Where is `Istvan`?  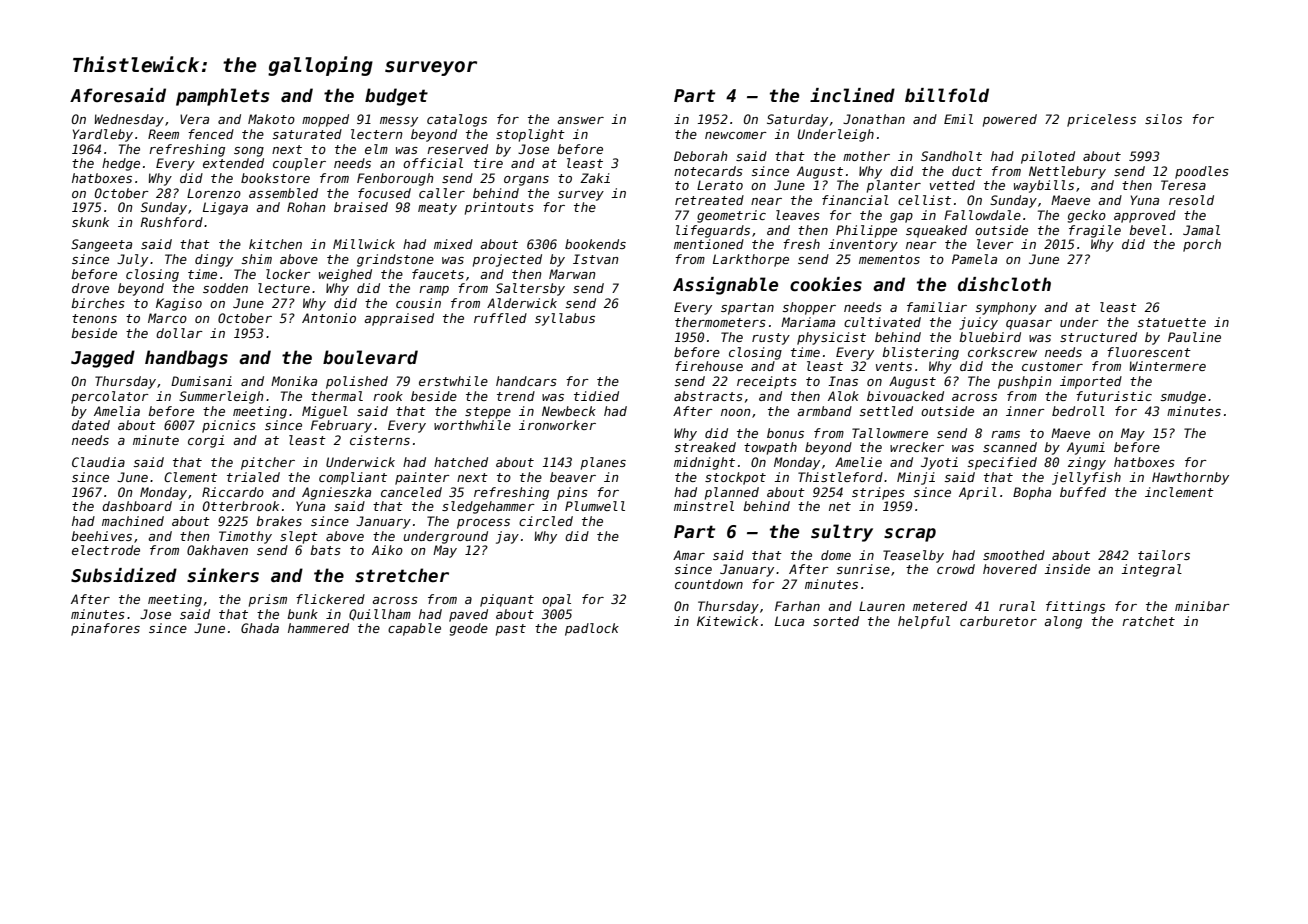 Istvan is located at coordinates (596, 259).
